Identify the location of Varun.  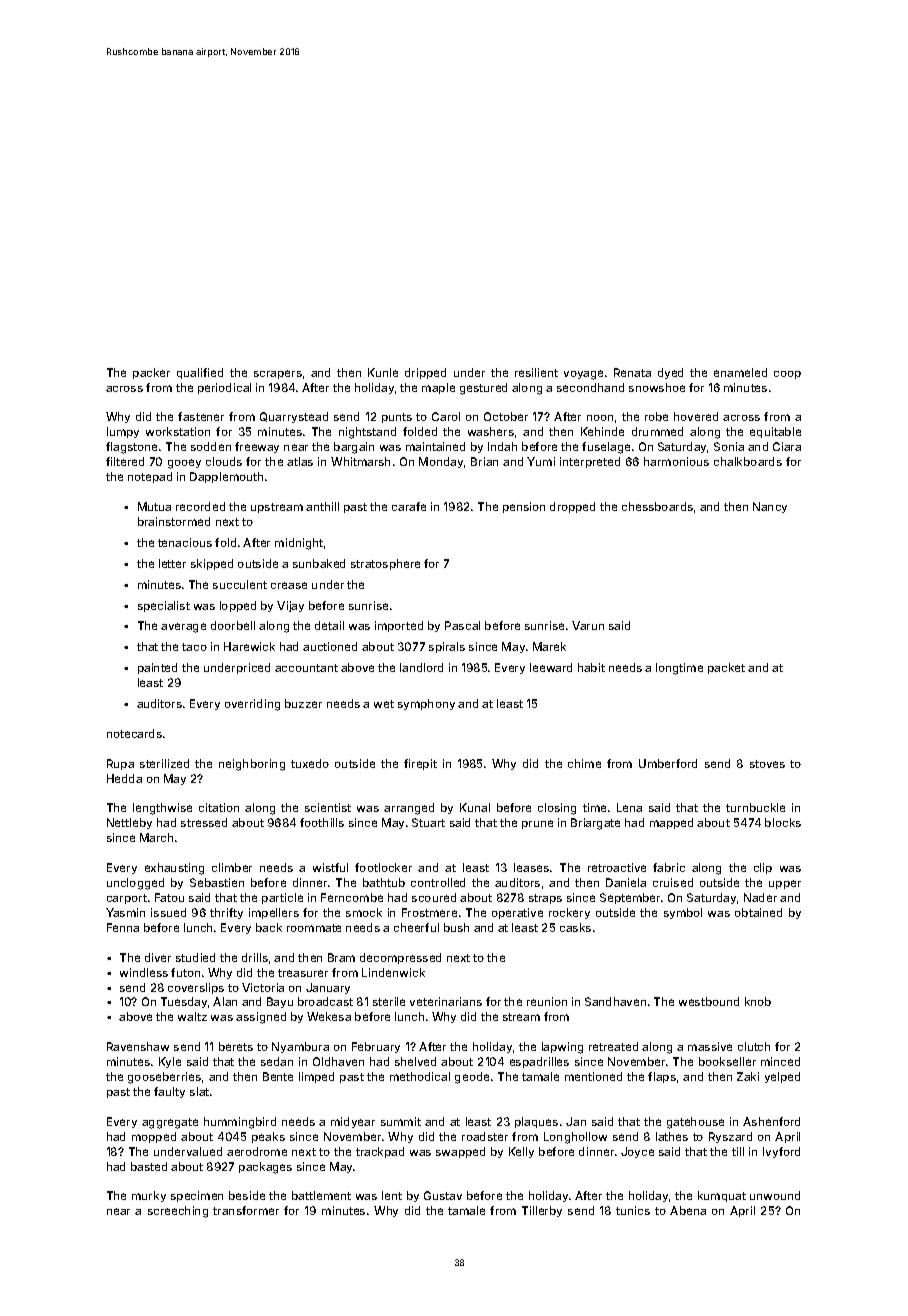
(588, 625).
